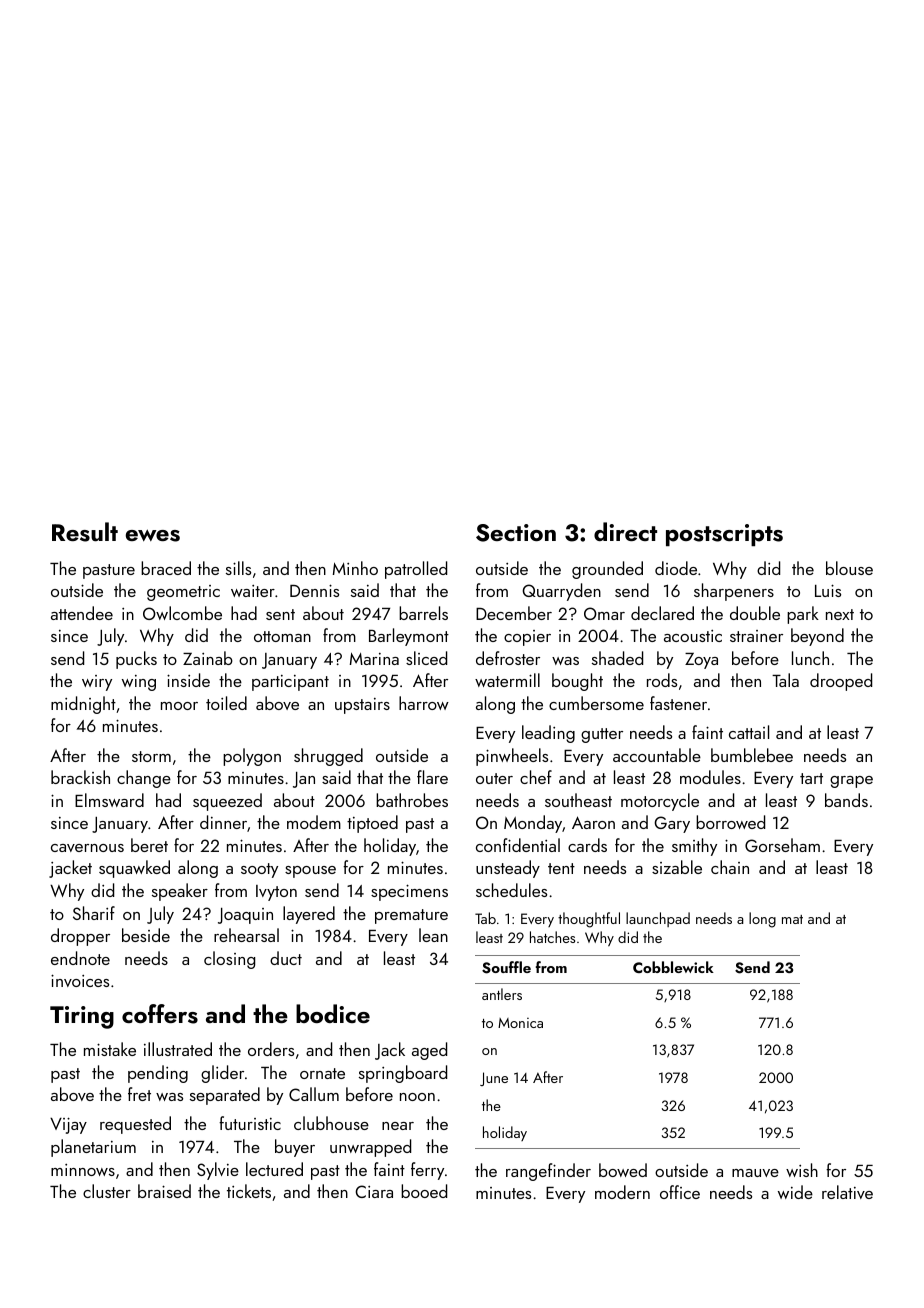  Describe the element at coordinates (841, 682) in the screenshot. I see `drooped` at that location.
